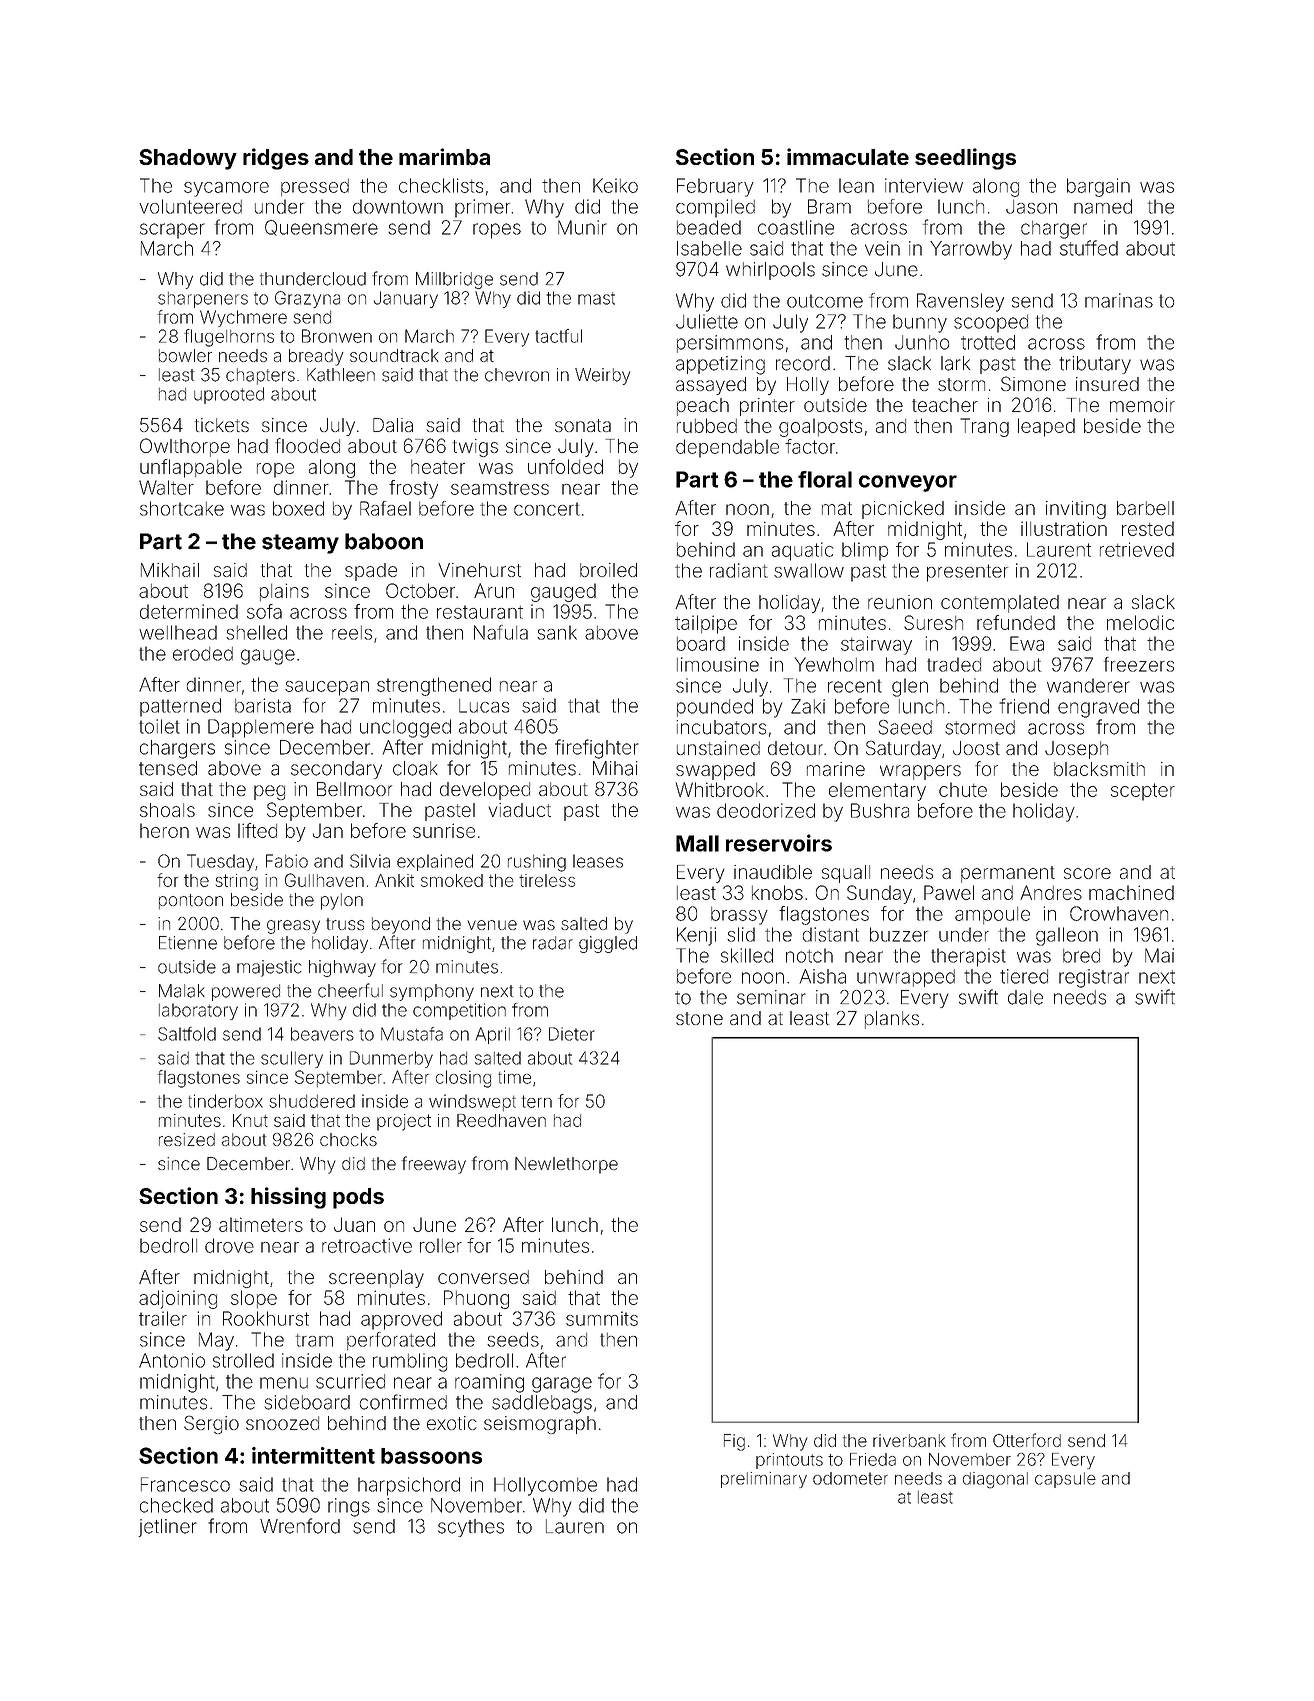 Image resolution: width=1314 pixels, height=1701 pixels. I want to click on Keiko, so click(615, 185).
